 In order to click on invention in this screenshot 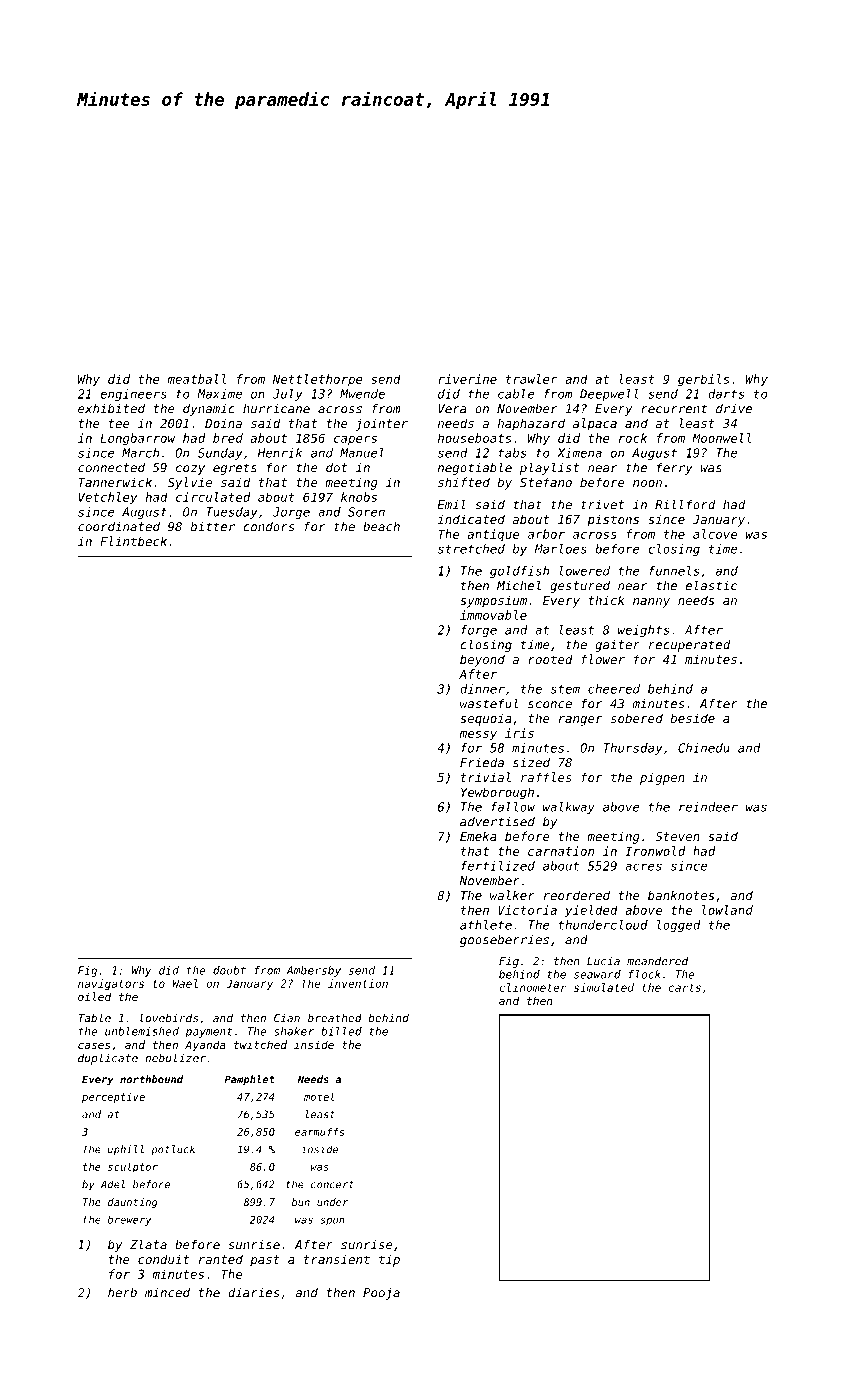, I will do `click(358, 983)`.
